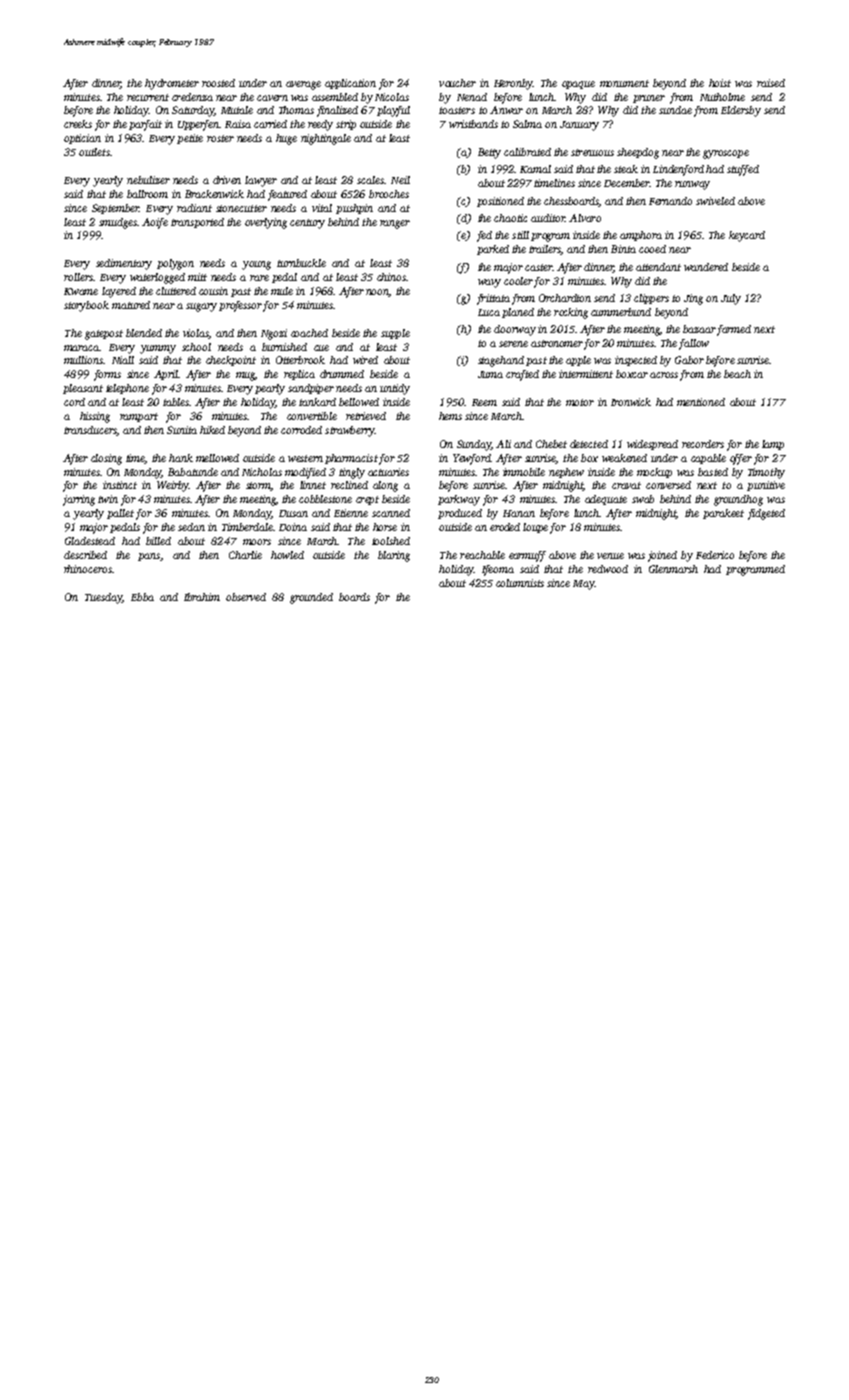 This screenshot has height=1400, width=849. What do you see at coordinates (175, 264) in the screenshot?
I see `polygon` at bounding box center [175, 264].
